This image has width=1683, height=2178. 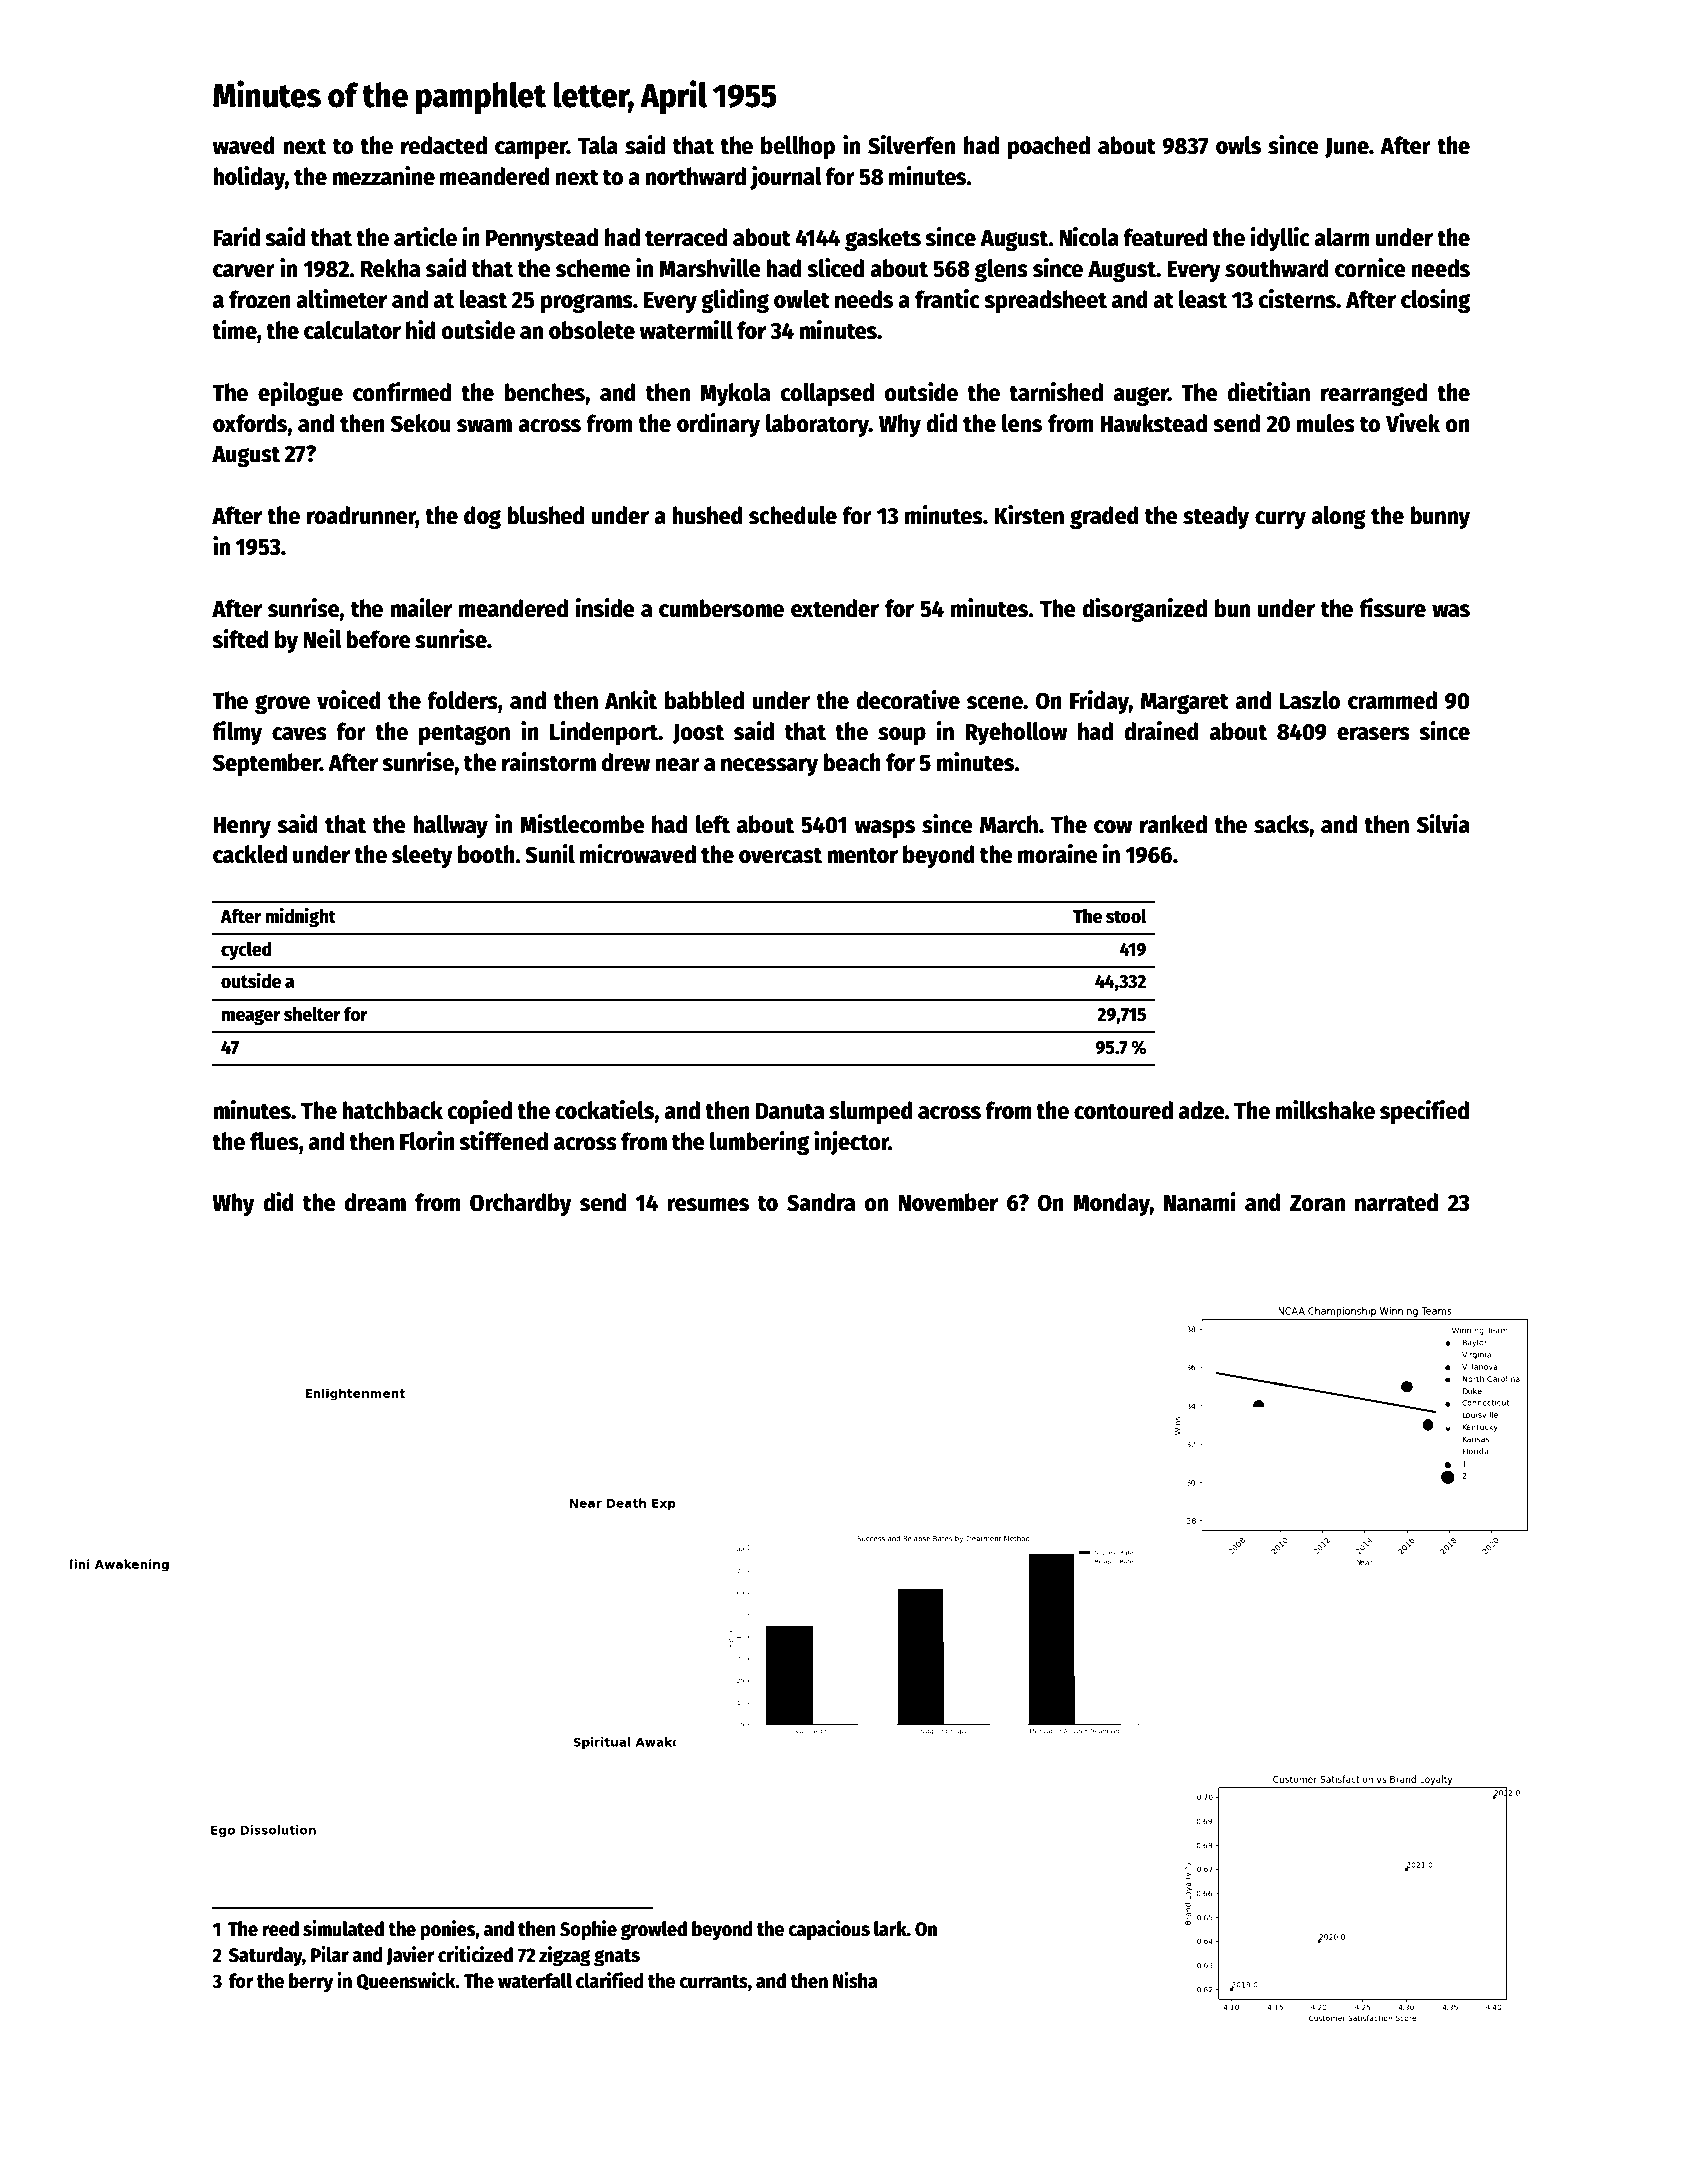 I want to click on Nisha, so click(x=855, y=1980).
